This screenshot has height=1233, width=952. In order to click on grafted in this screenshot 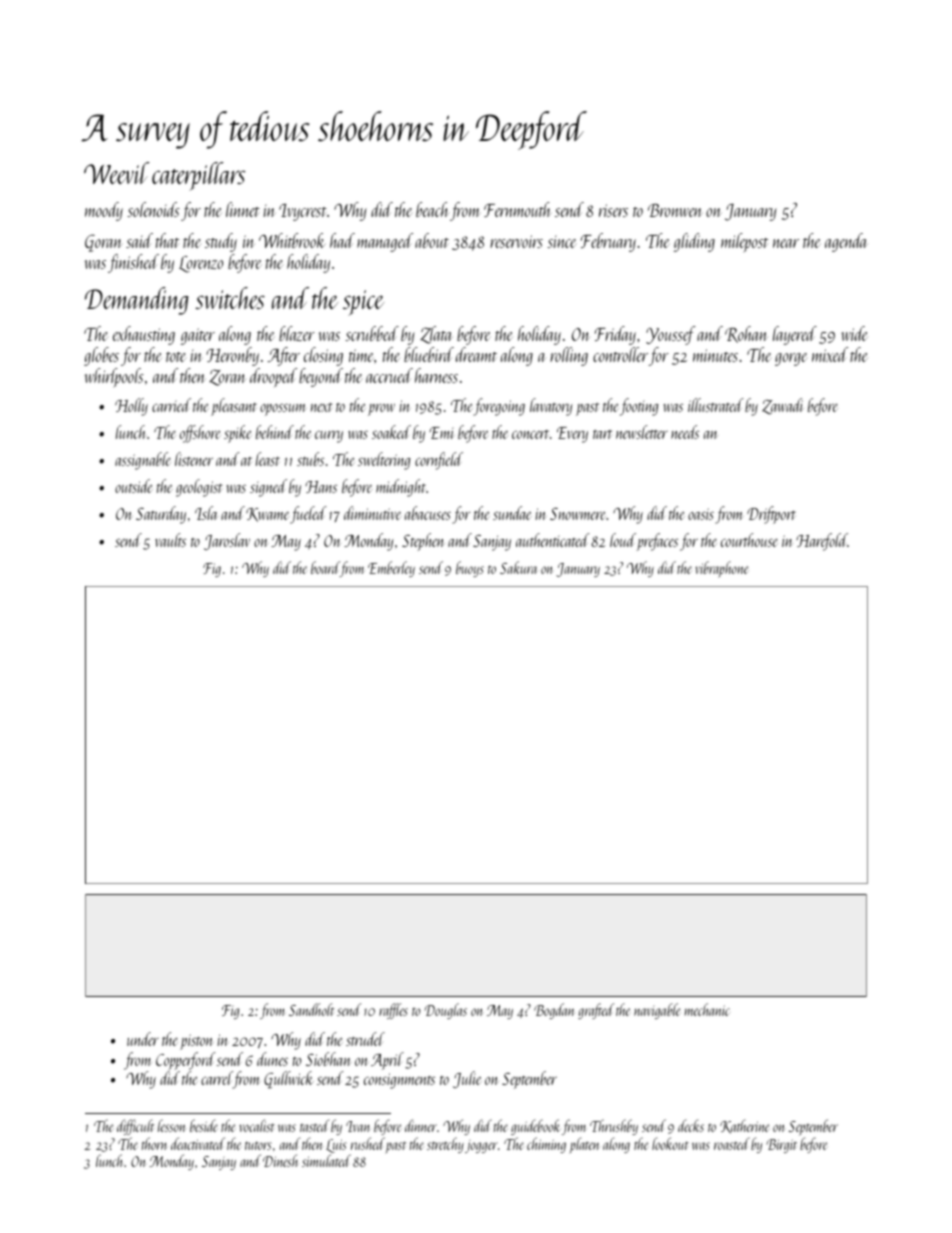, I will do `click(596, 1011)`.
